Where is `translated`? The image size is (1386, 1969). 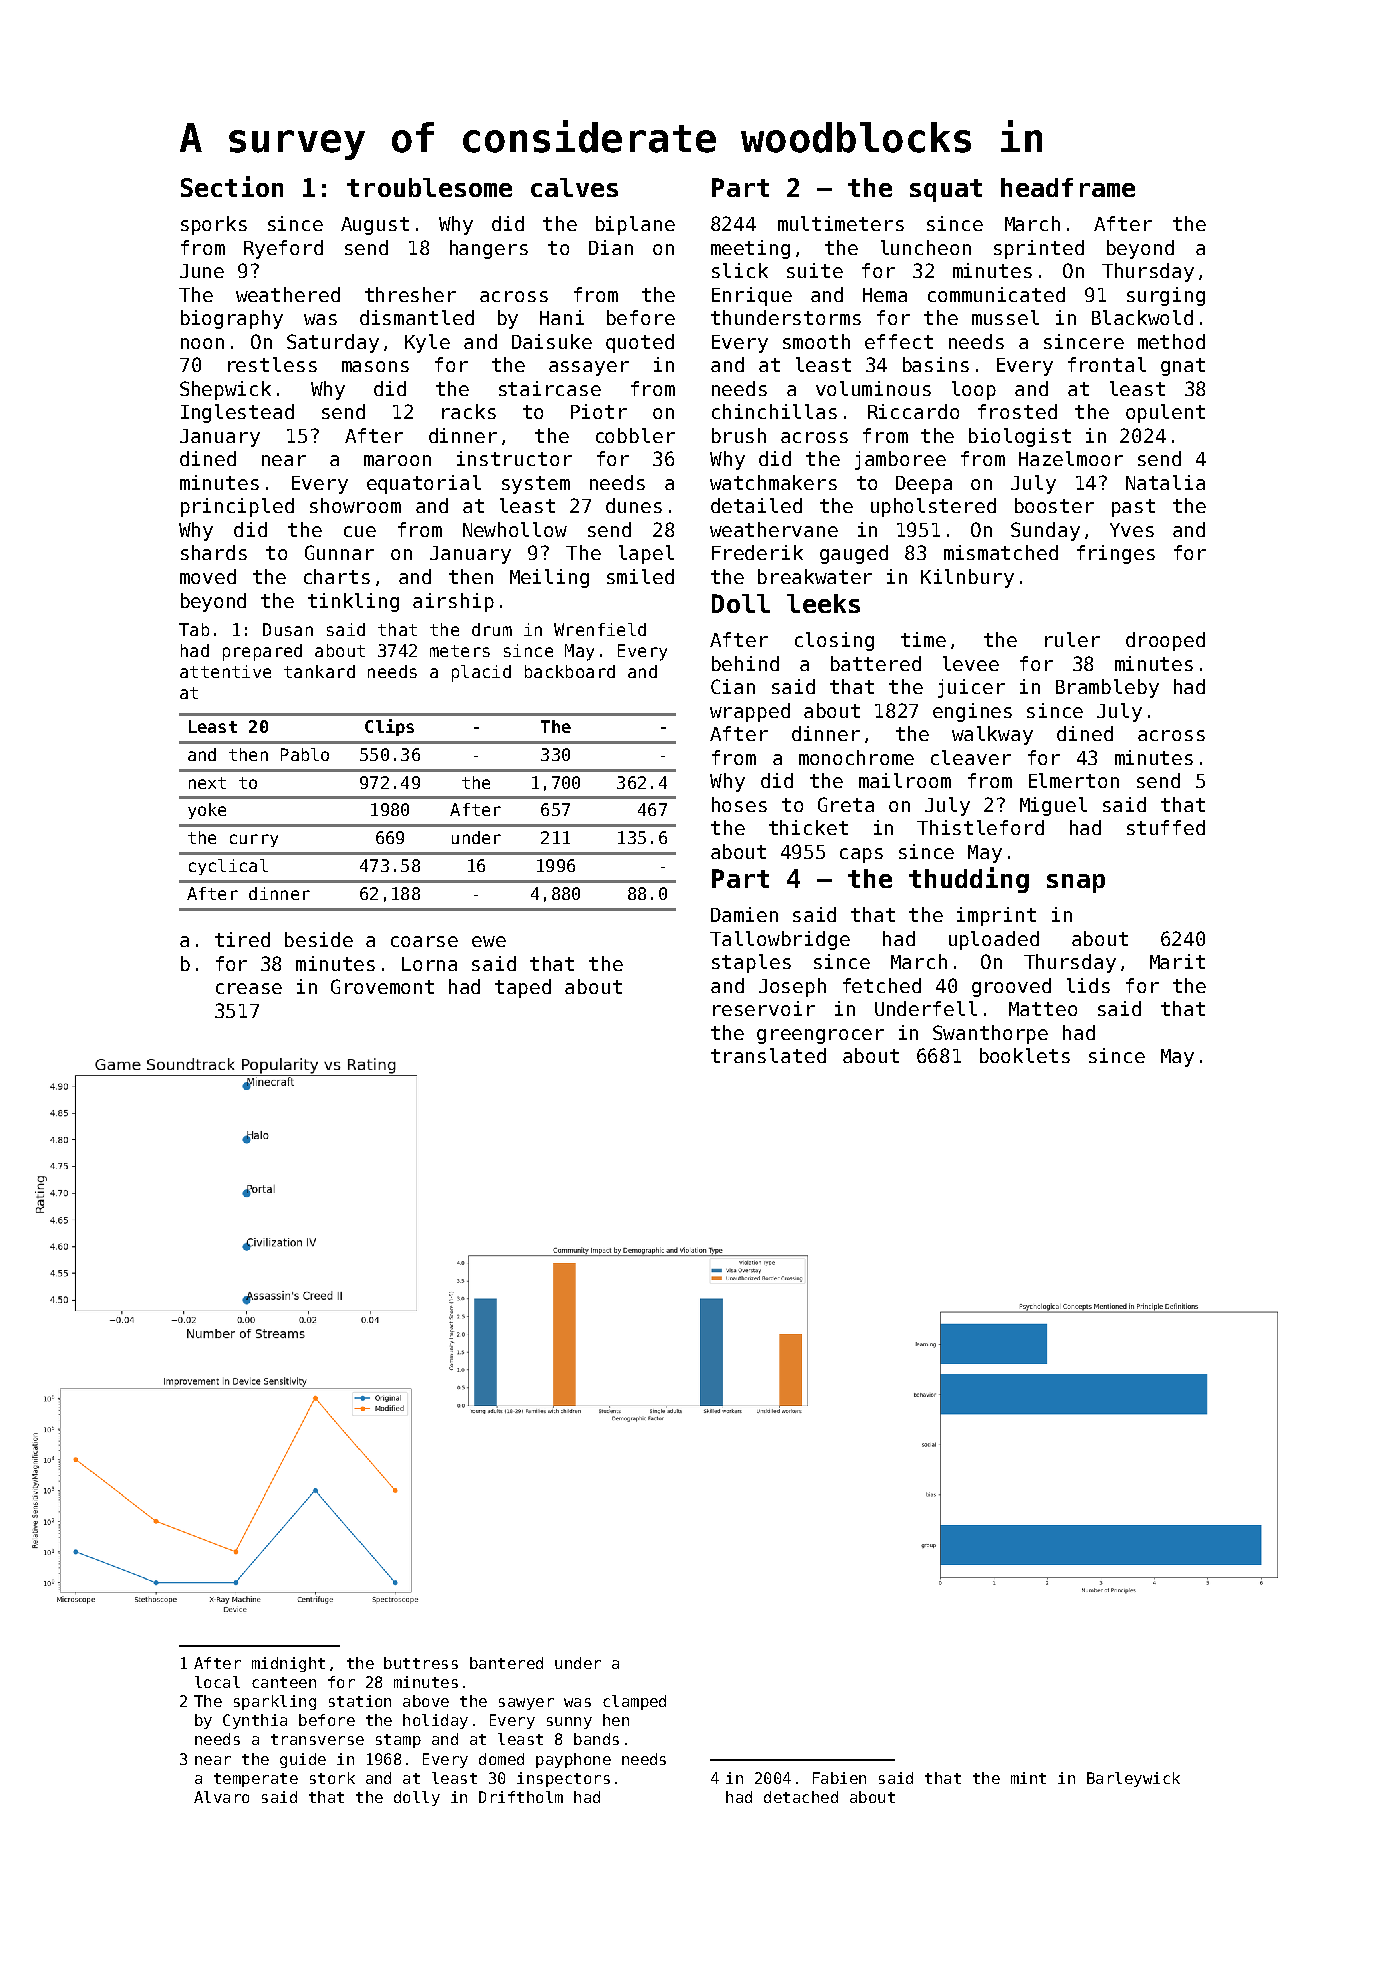 translated is located at coordinates (768, 1055).
